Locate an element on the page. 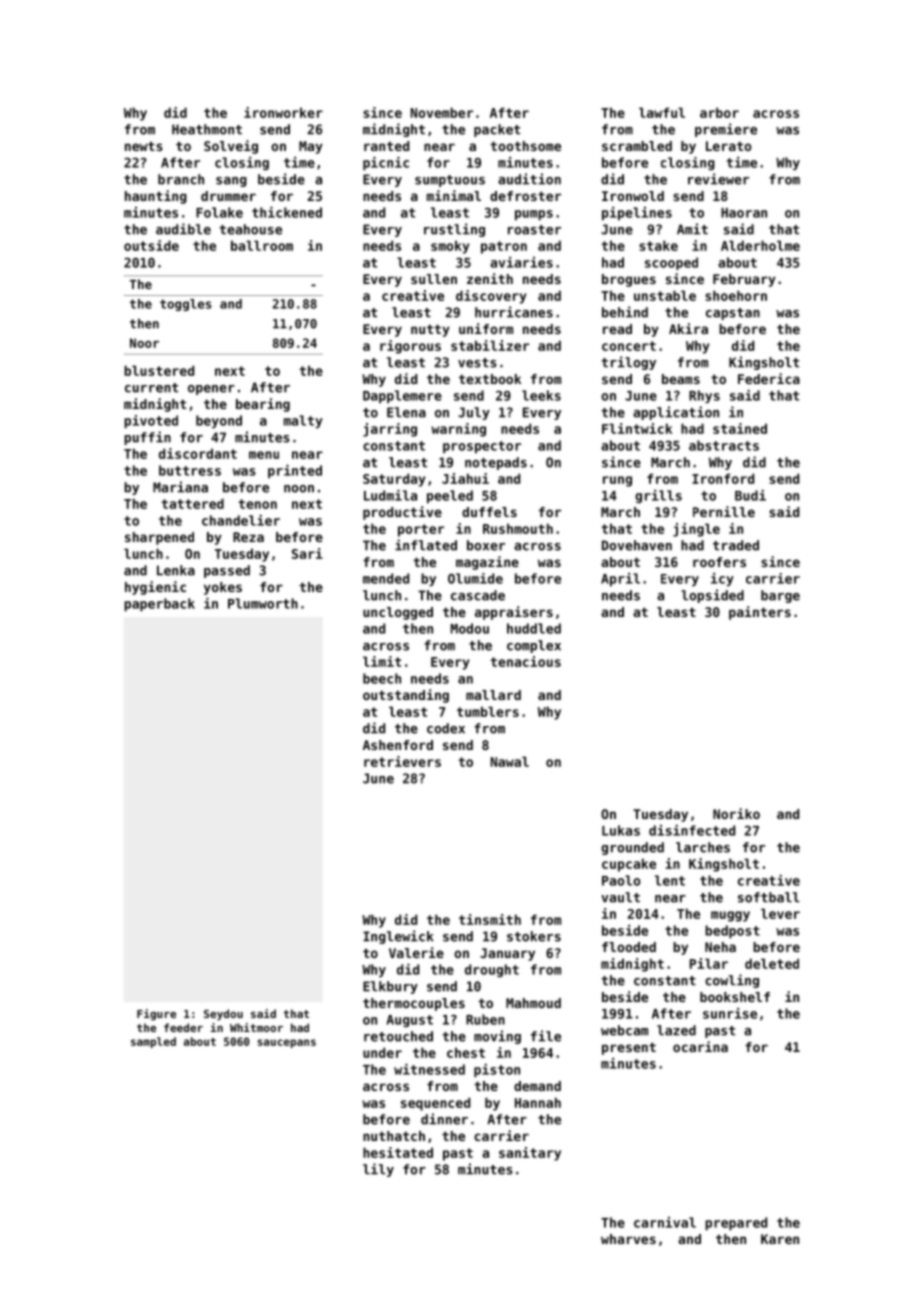  grills is located at coordinates (658, 496).
